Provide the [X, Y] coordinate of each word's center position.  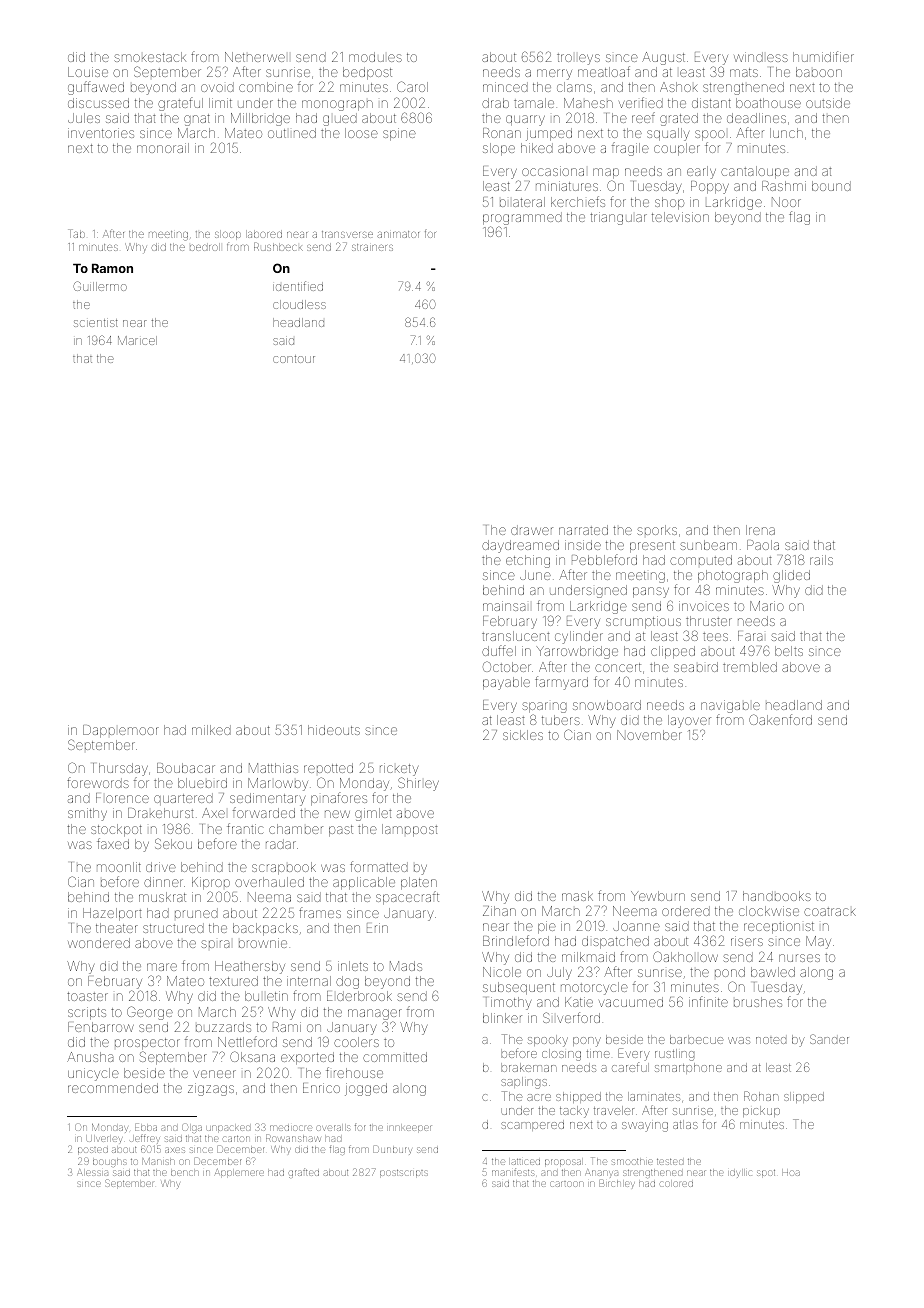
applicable [364, 883]
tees [715, 636]
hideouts [334, 730]
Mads [406, 966]
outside [828, 103]
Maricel [137, 340]
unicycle [93, 1074]
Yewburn [658, 896]
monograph [337, 105]
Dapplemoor [121, 731]
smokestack [150, 57]
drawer [532, 530]
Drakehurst [161, 813]
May [818, 942]
